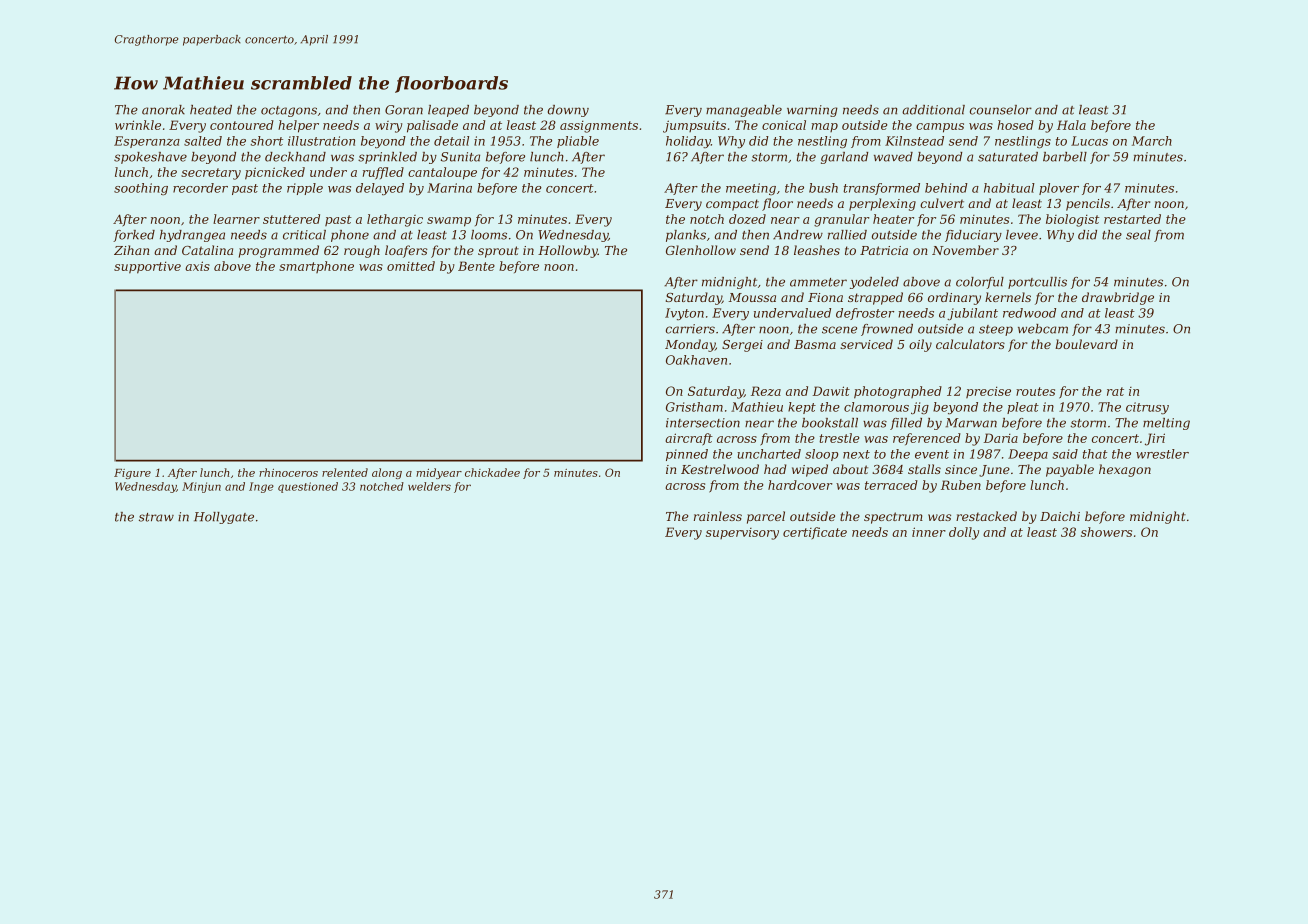 The height and width of the screenshot is (924, 1308). I want to click on octagons, so click(289, 111).
